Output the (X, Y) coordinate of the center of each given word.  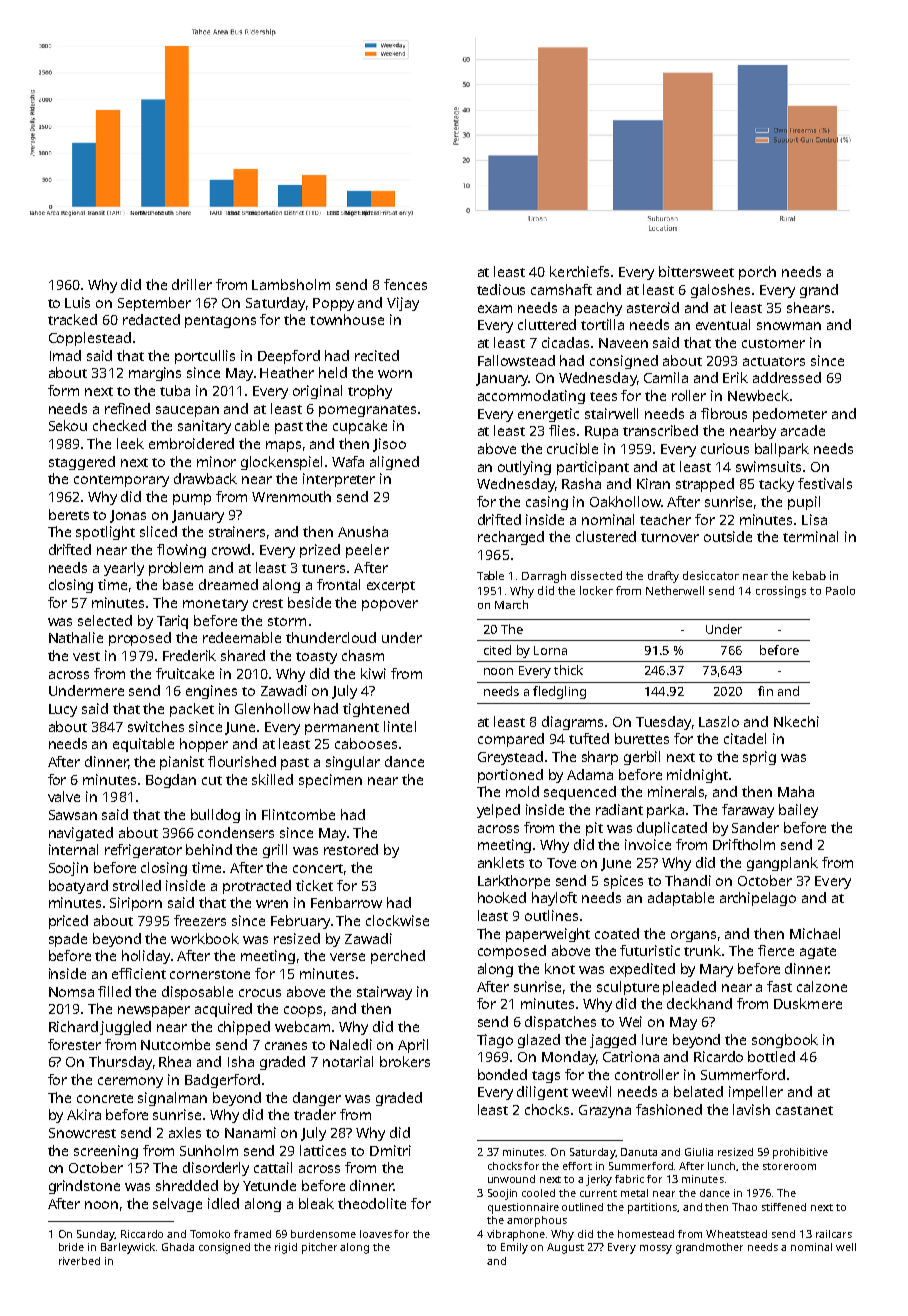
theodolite (372, 1203)
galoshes (720, 291)
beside (309, 602)
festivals (825, 483)
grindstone (84, 1187)
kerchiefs (579, 271)
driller (192, 284)
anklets (501, 862)
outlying (524, 468)
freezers (200, 920)
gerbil (642, 758)
